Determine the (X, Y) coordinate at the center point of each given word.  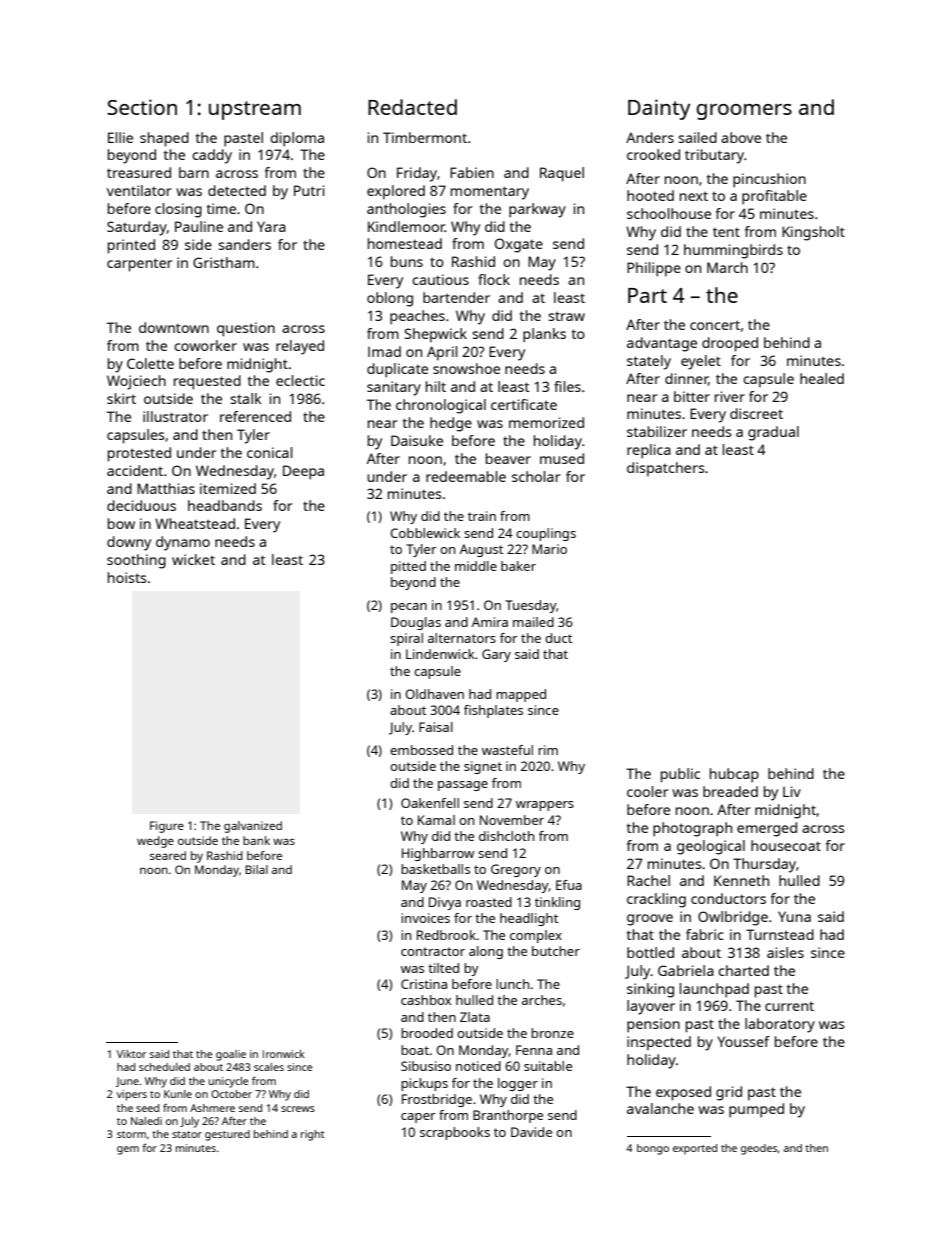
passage (463, 786)
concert (715, 325)
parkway (537, 210)
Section (142, 107)
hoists (127, 577)
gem (128, 1150)
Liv (792, 791)
